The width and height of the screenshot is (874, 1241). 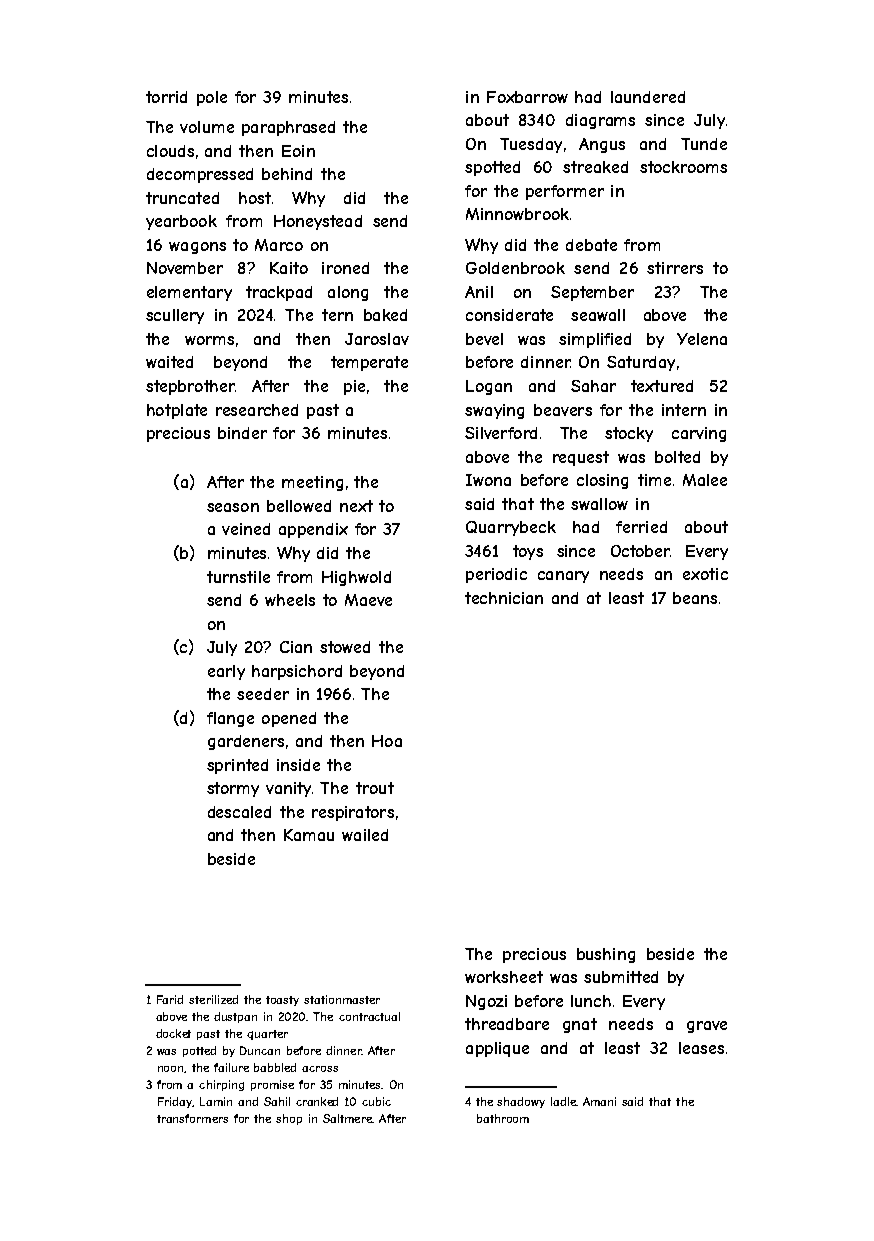 What do you see at coordinates (192, 1118) in the screenshot?
I see `transformers` at bounding box center [192, 1118].
